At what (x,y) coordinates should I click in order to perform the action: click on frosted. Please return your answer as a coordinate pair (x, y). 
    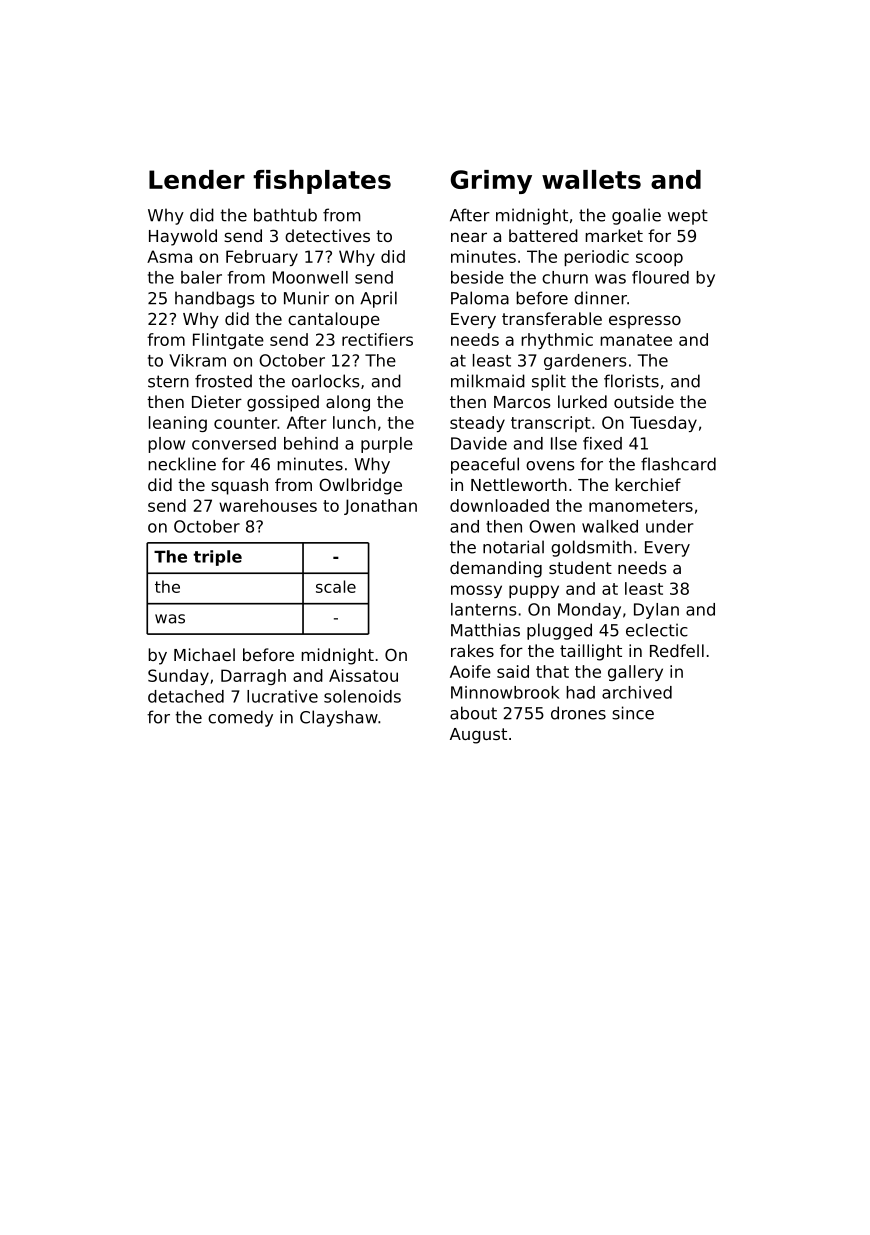
    Looking at the image, I should click on (223, 381).
